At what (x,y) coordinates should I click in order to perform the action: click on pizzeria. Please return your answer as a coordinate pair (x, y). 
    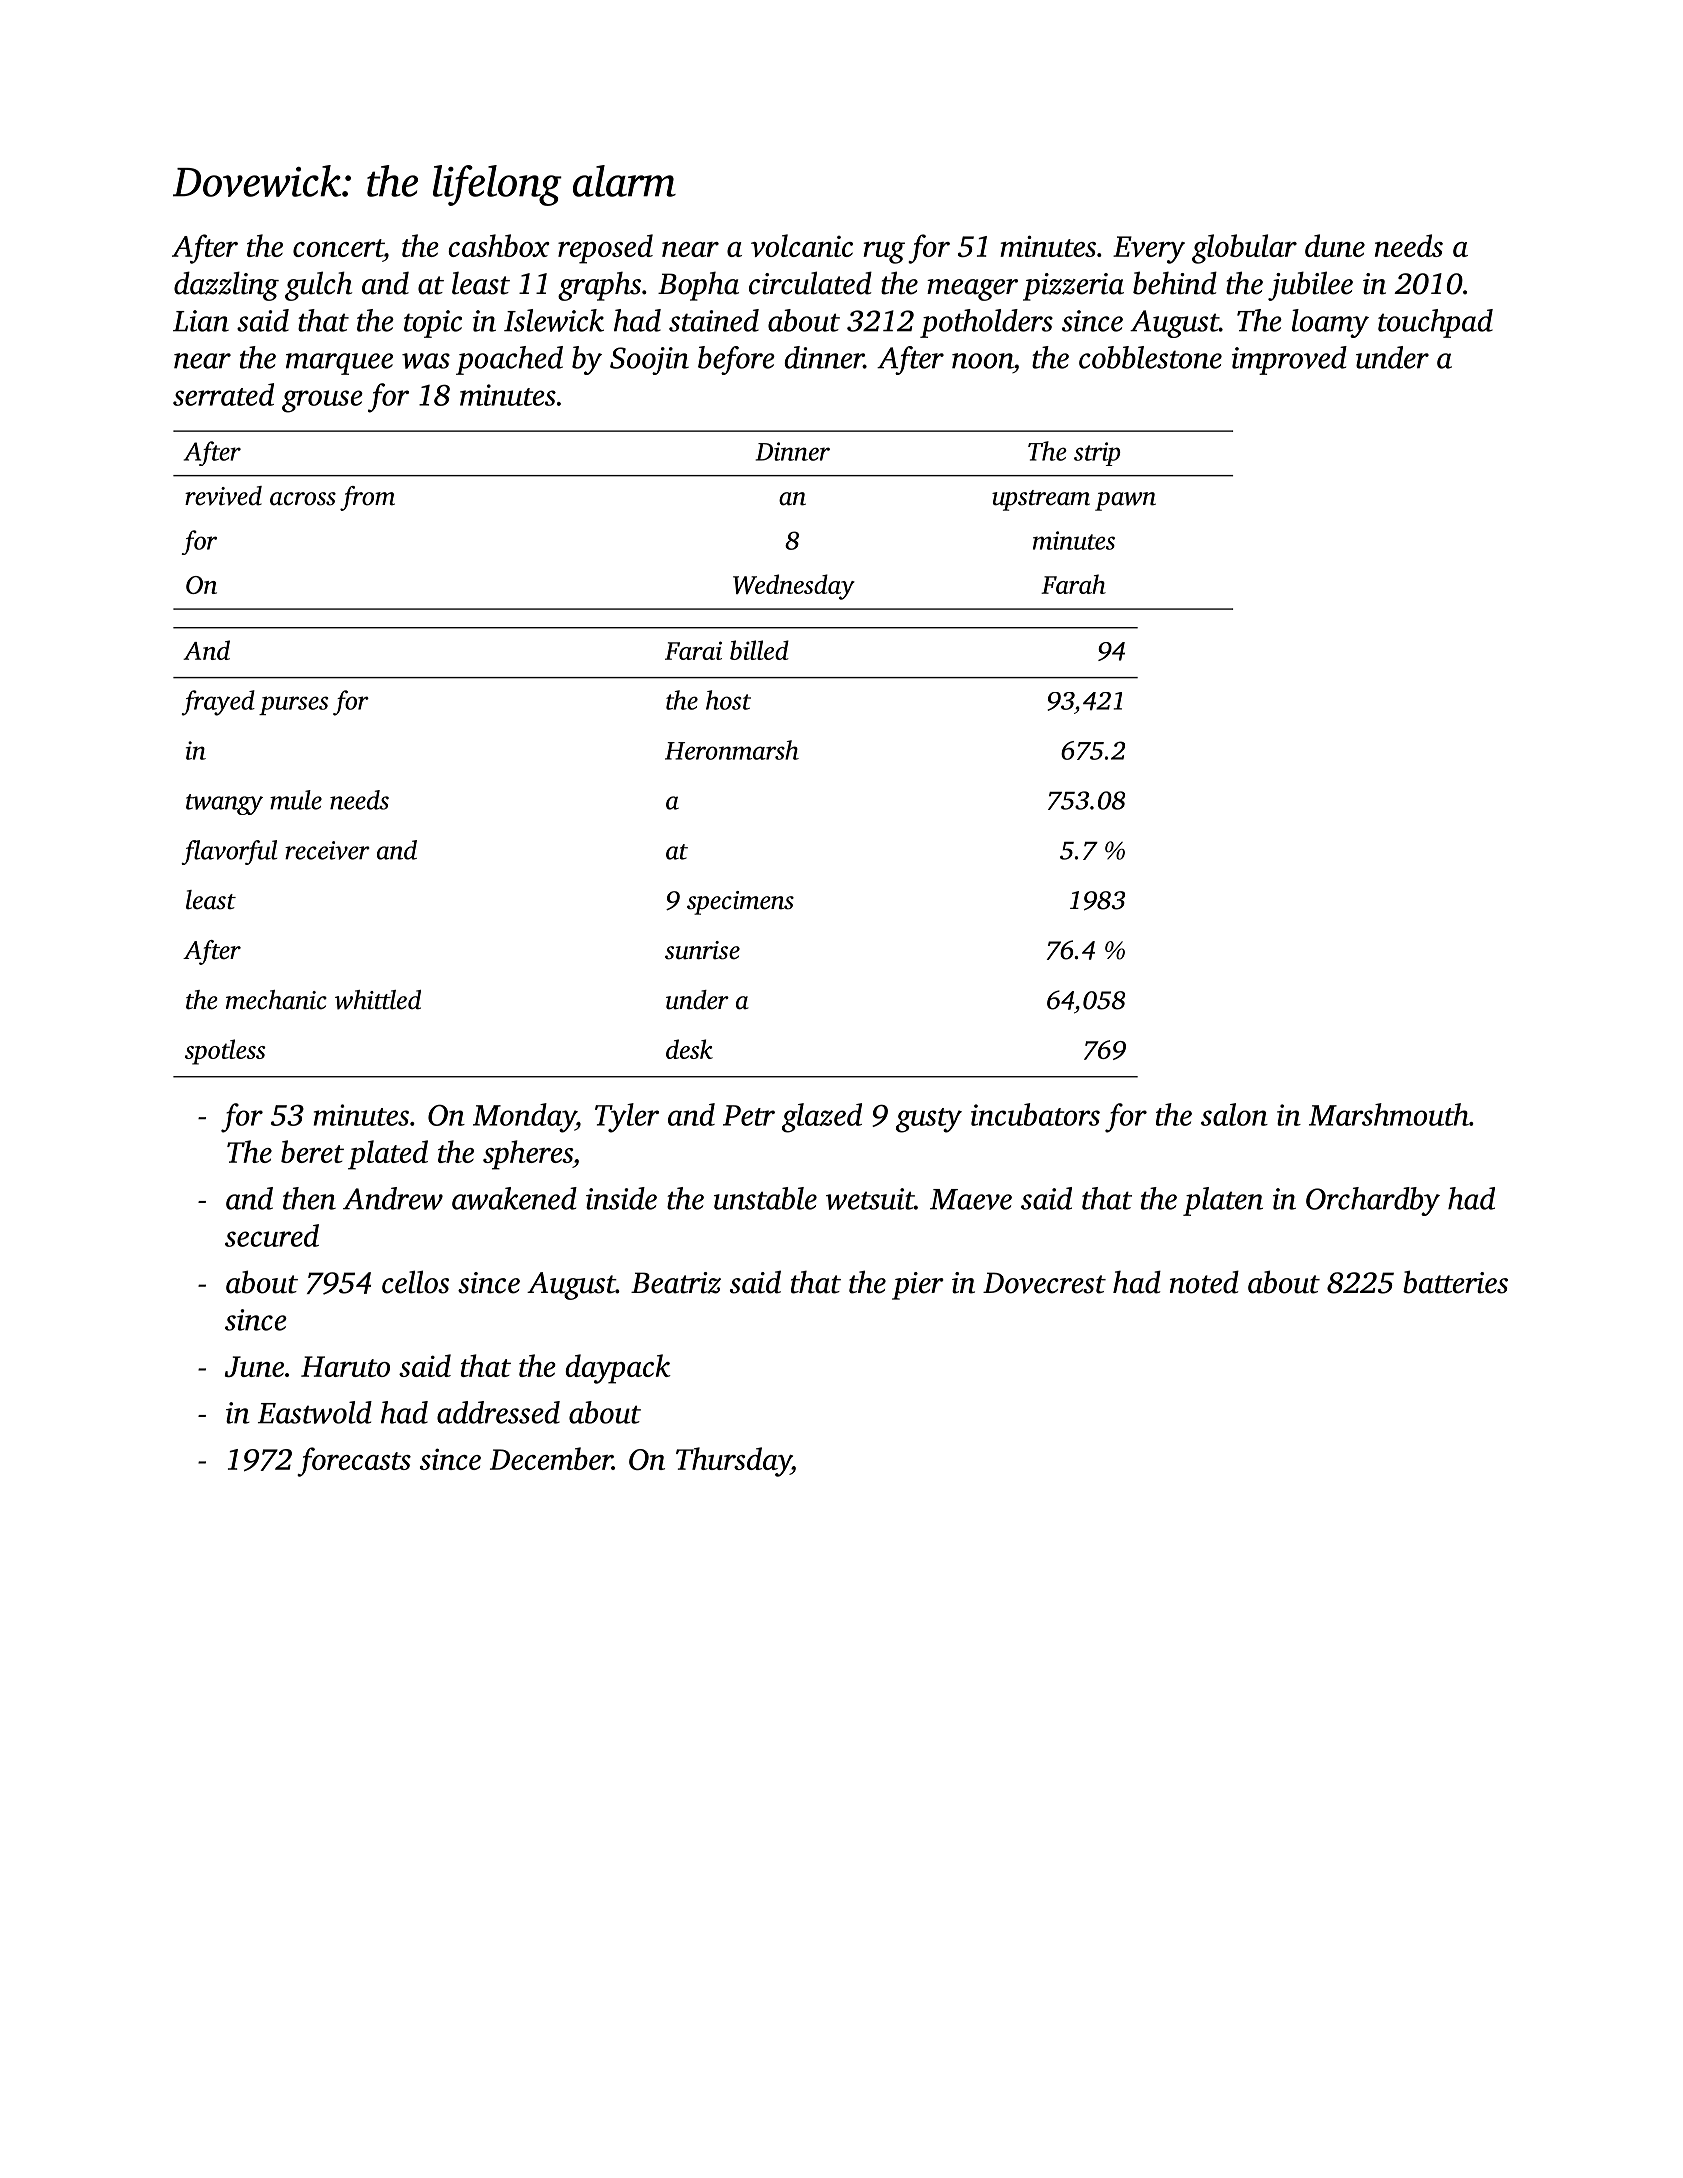
    Looking at the image, I should click on (1073, 287).
